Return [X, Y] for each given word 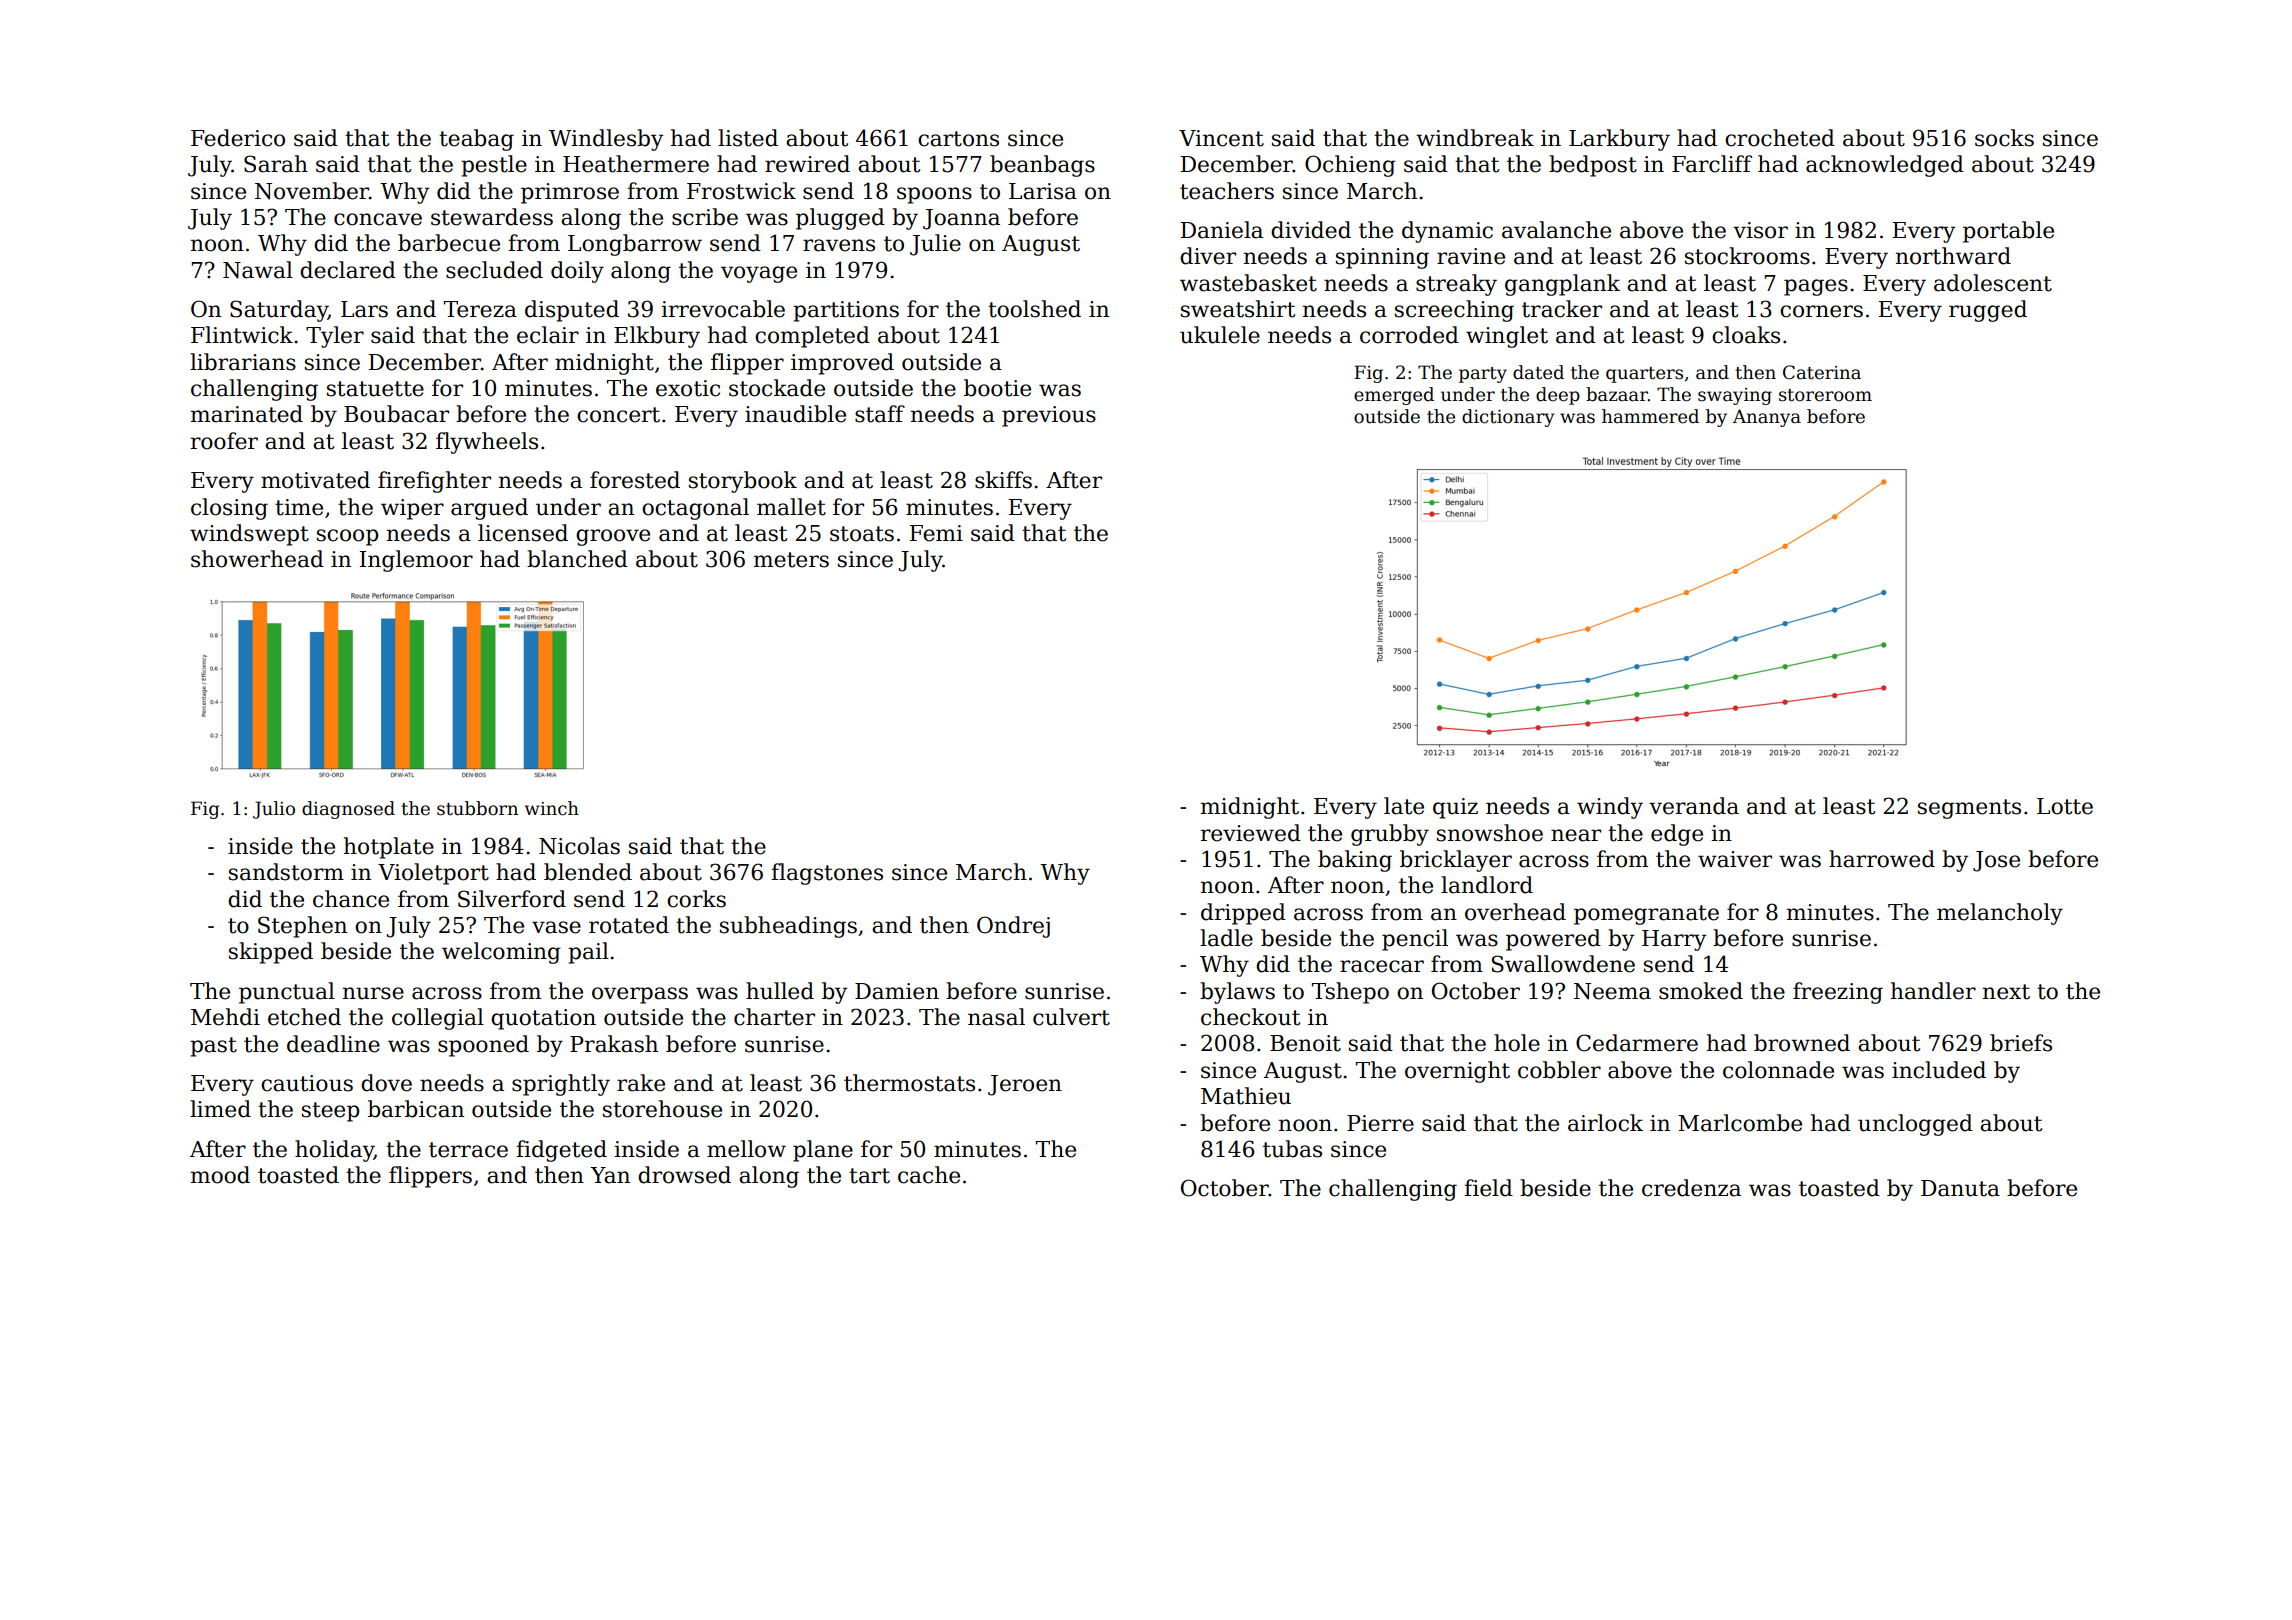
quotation [543, 1019]
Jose [1996, 861]
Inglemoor [416, 561]
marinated [247, 414]
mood [220, 1175]
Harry [1674, 940]
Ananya [1767, 418]
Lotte [2065, 806]
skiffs [1003, 480]
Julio [274, 810]
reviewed [1251, 833]
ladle [1226, 938]
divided [1311, 230]
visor [1760, 230]
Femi [936, 533]
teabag [476, 140]
